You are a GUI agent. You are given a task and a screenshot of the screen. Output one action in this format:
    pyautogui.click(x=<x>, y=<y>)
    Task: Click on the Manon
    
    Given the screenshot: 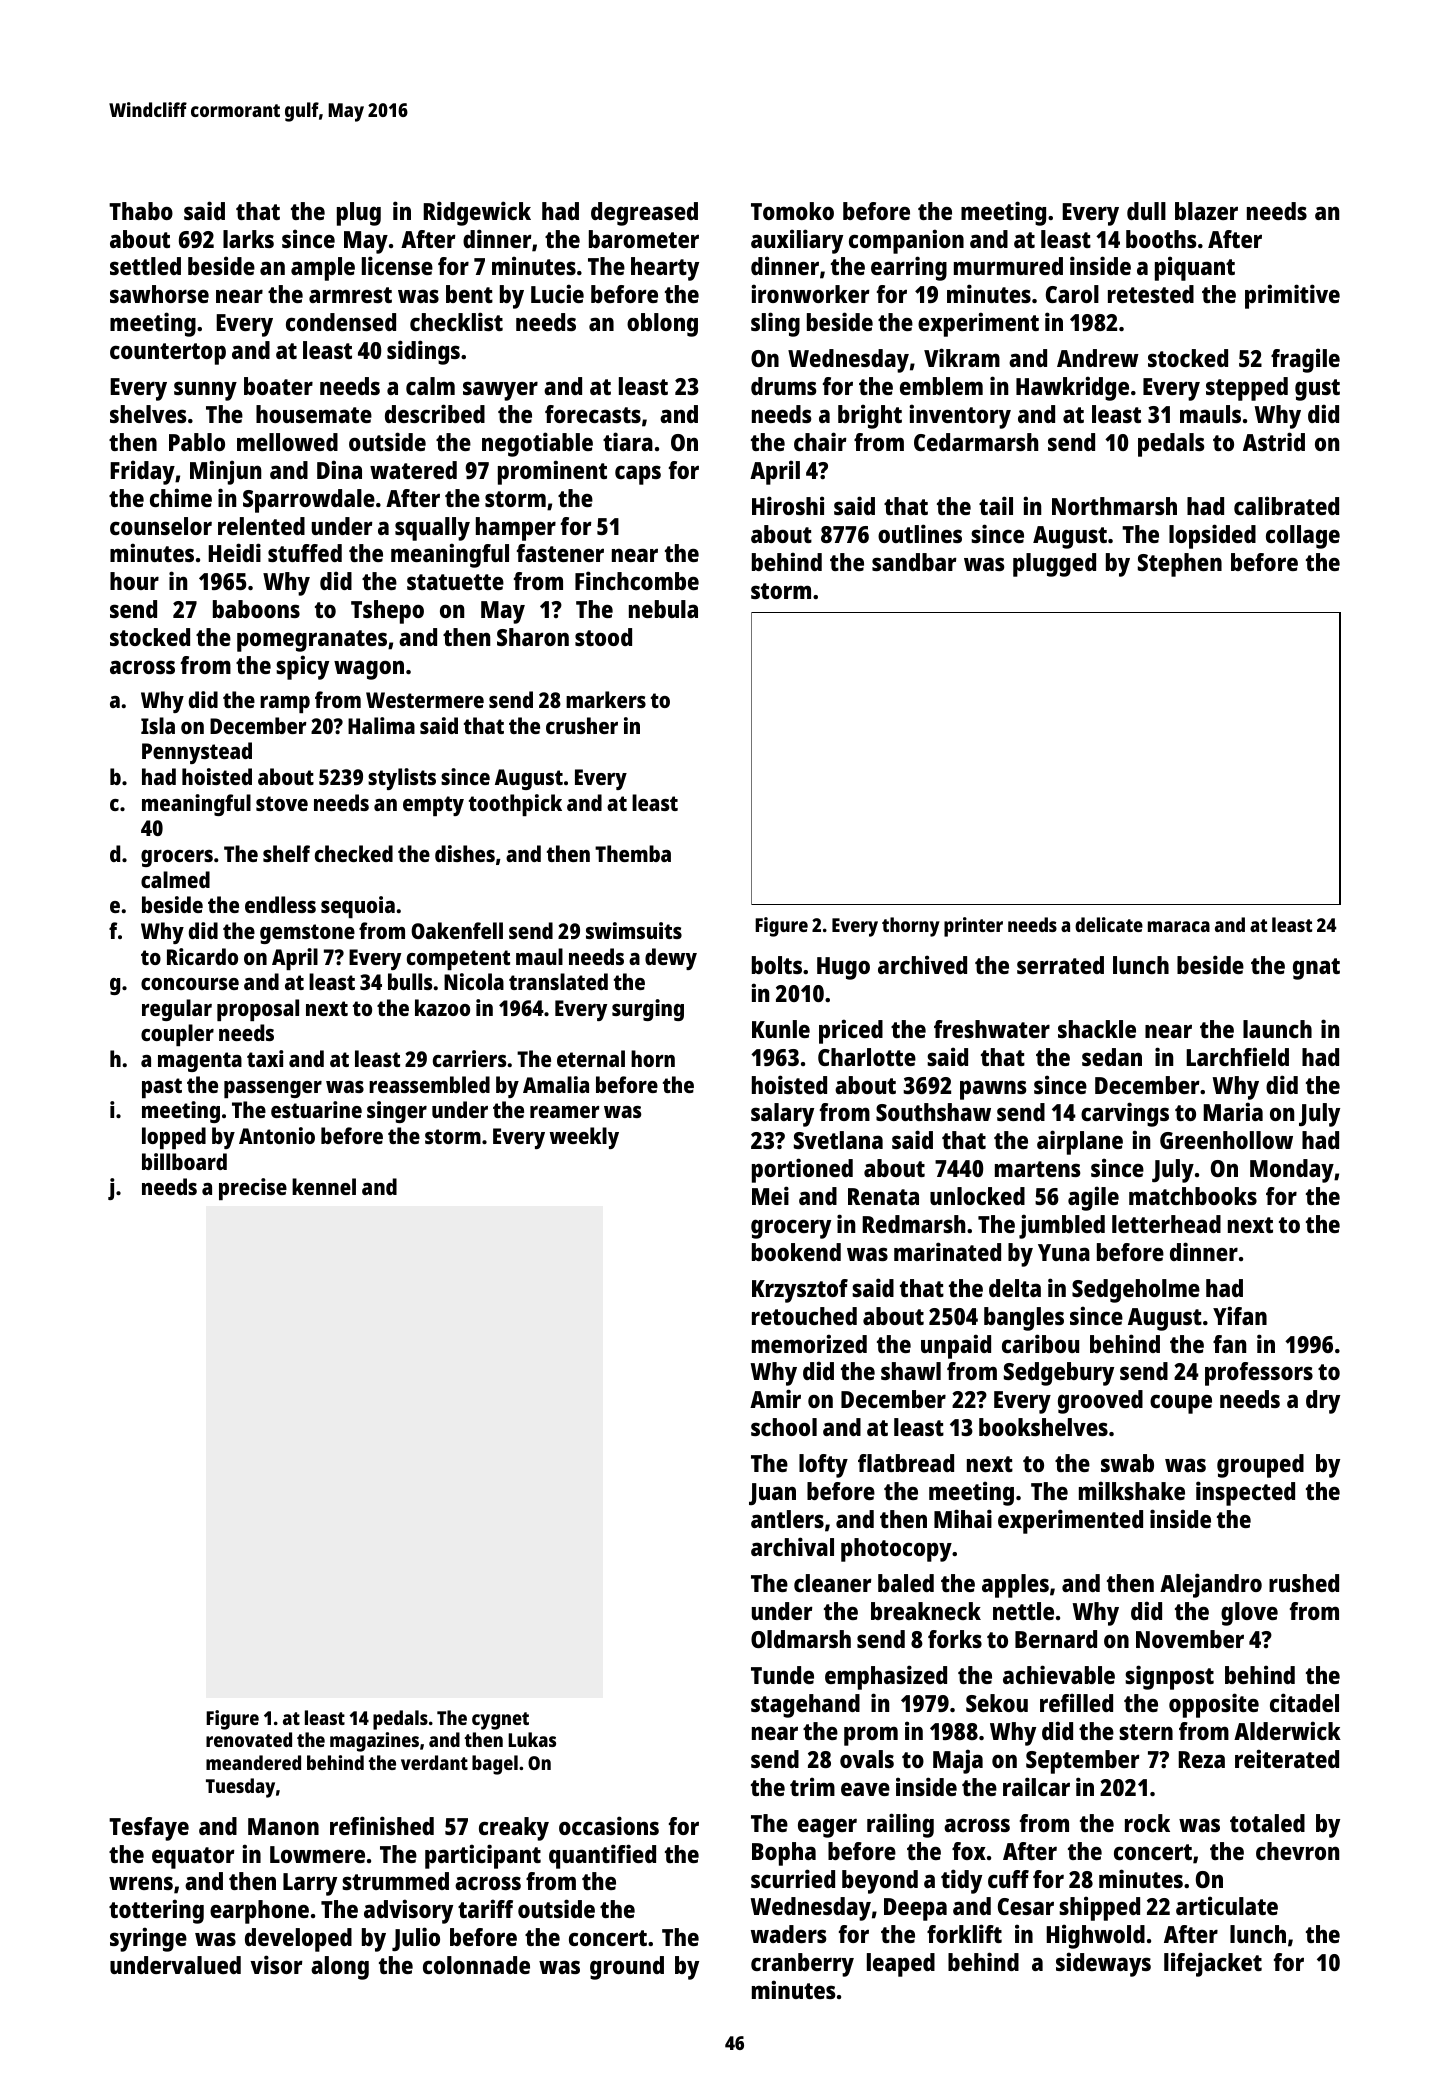 What is the action you would take?
    pyautogui.click(x=283, y=1826)
